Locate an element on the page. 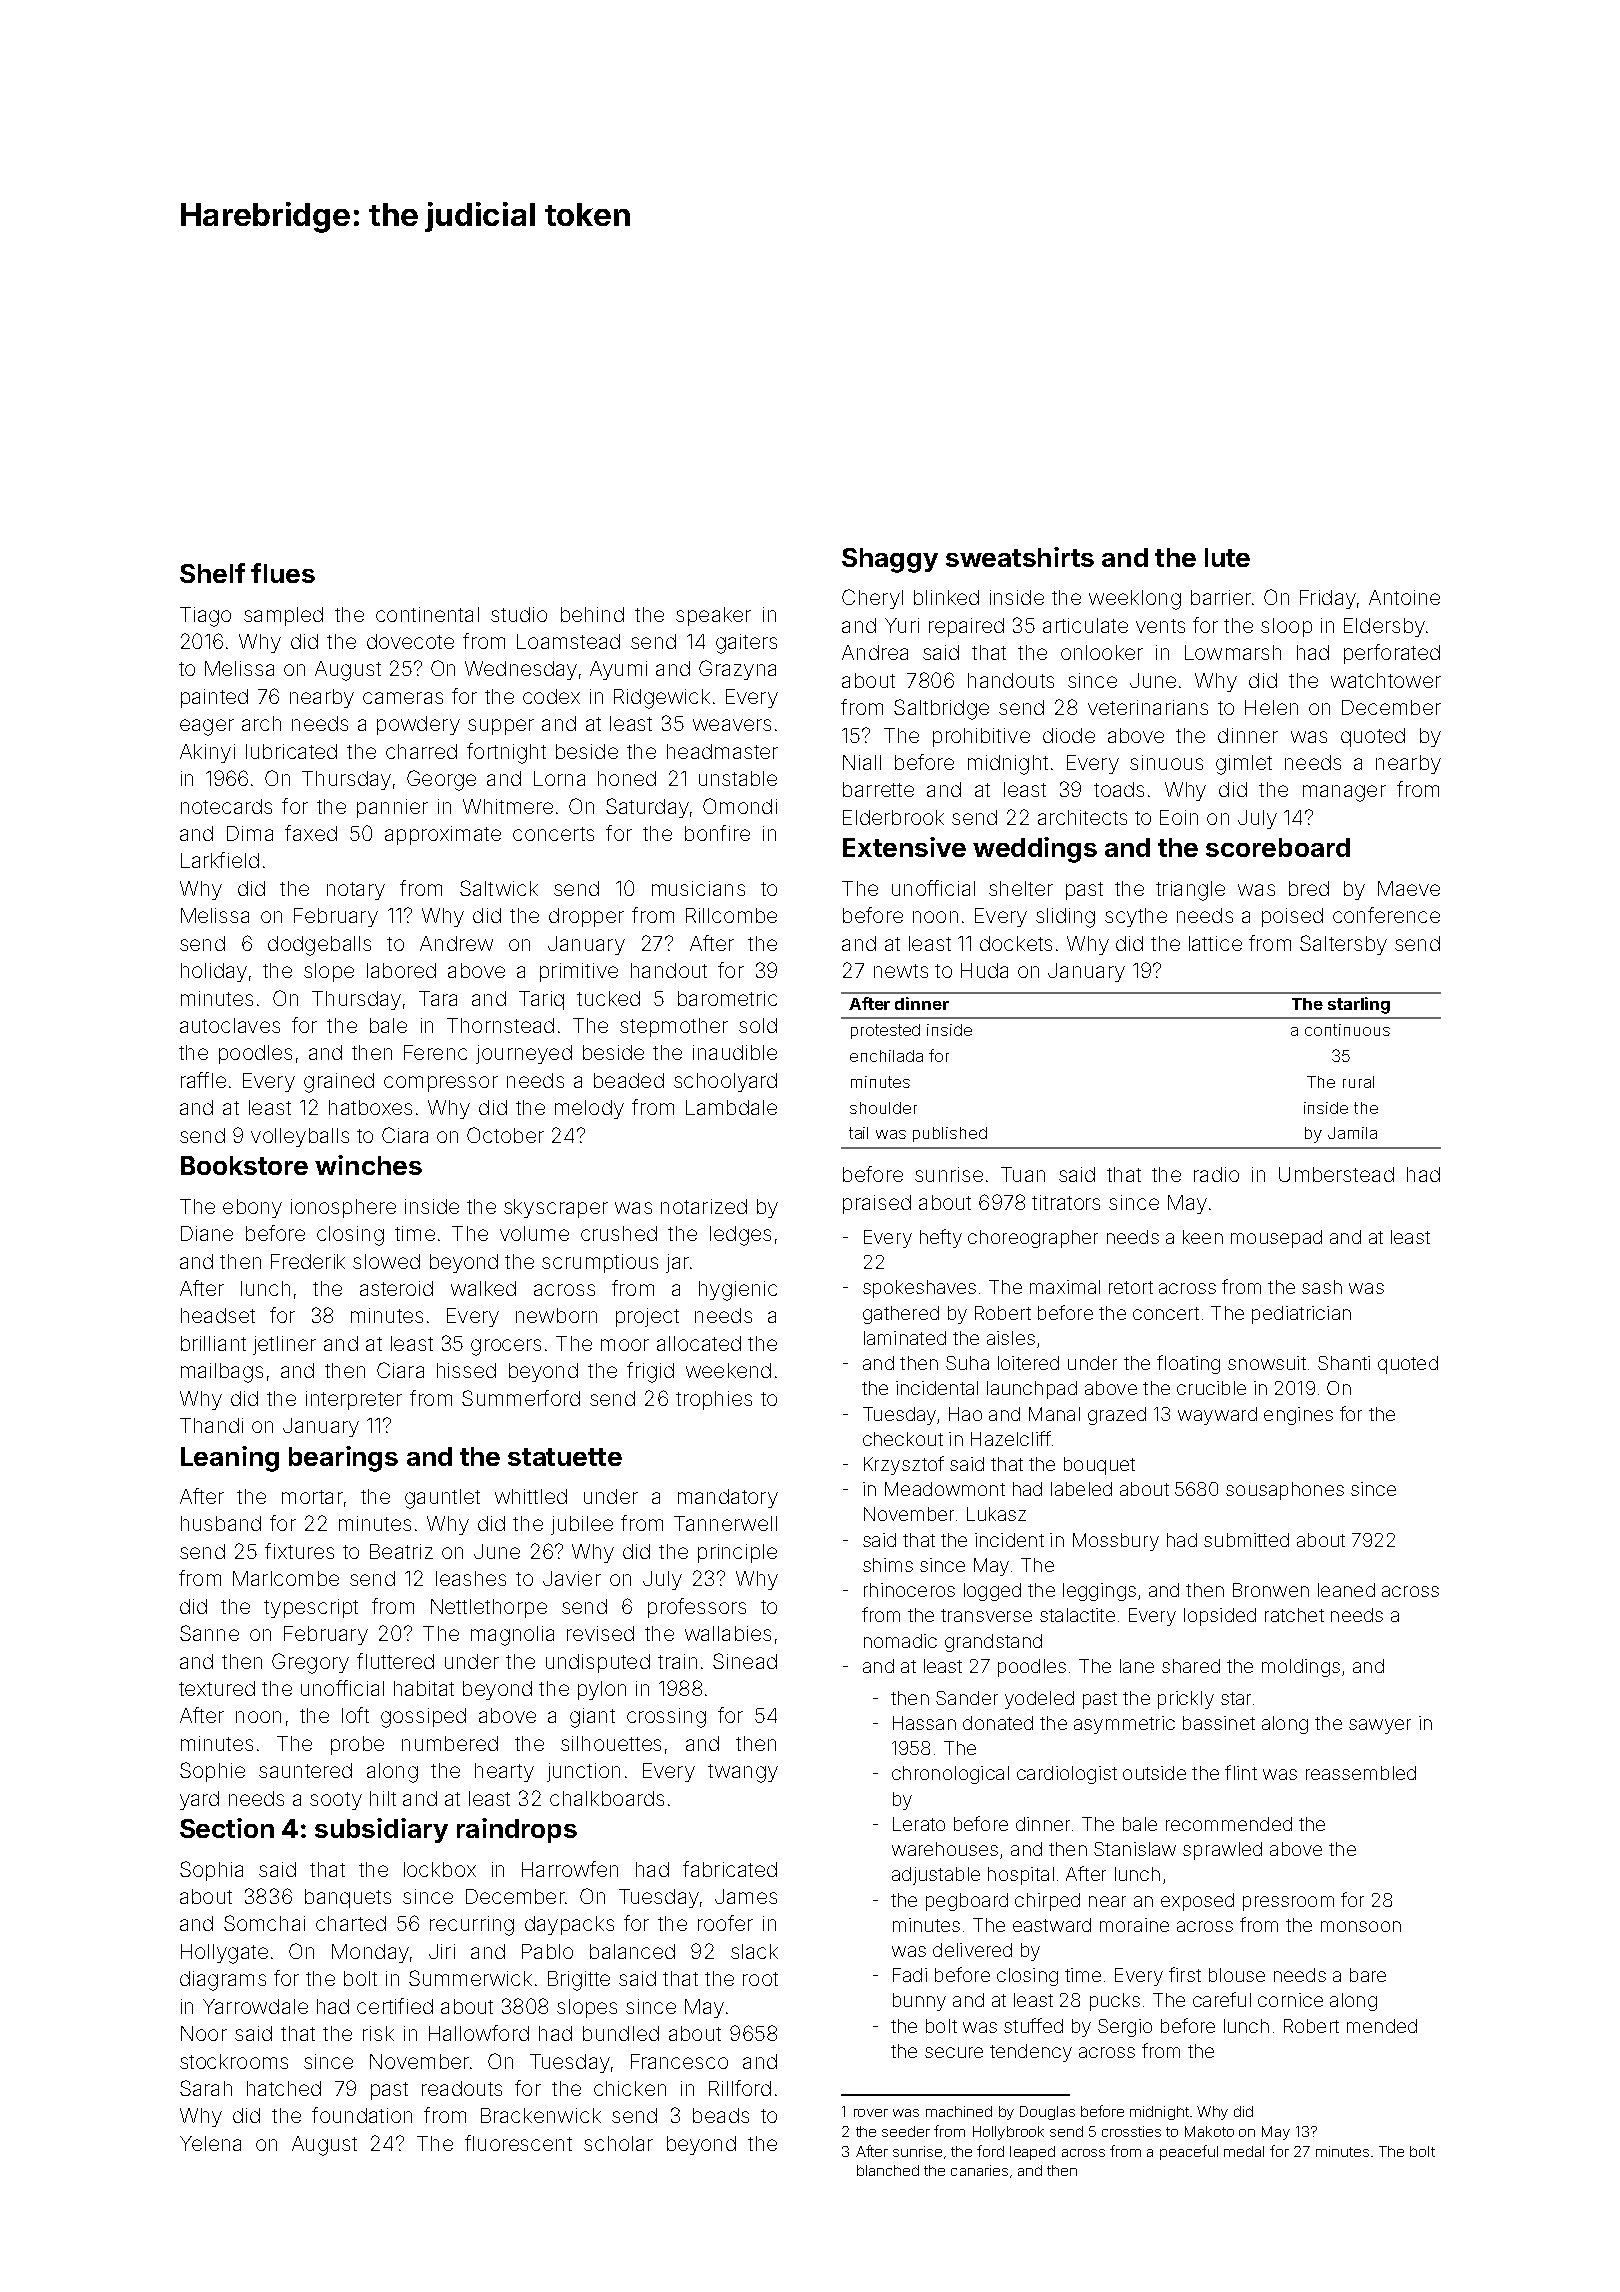 The height and width of the document is (2292, 1620). rover is located at coordinates (871, 2113).
